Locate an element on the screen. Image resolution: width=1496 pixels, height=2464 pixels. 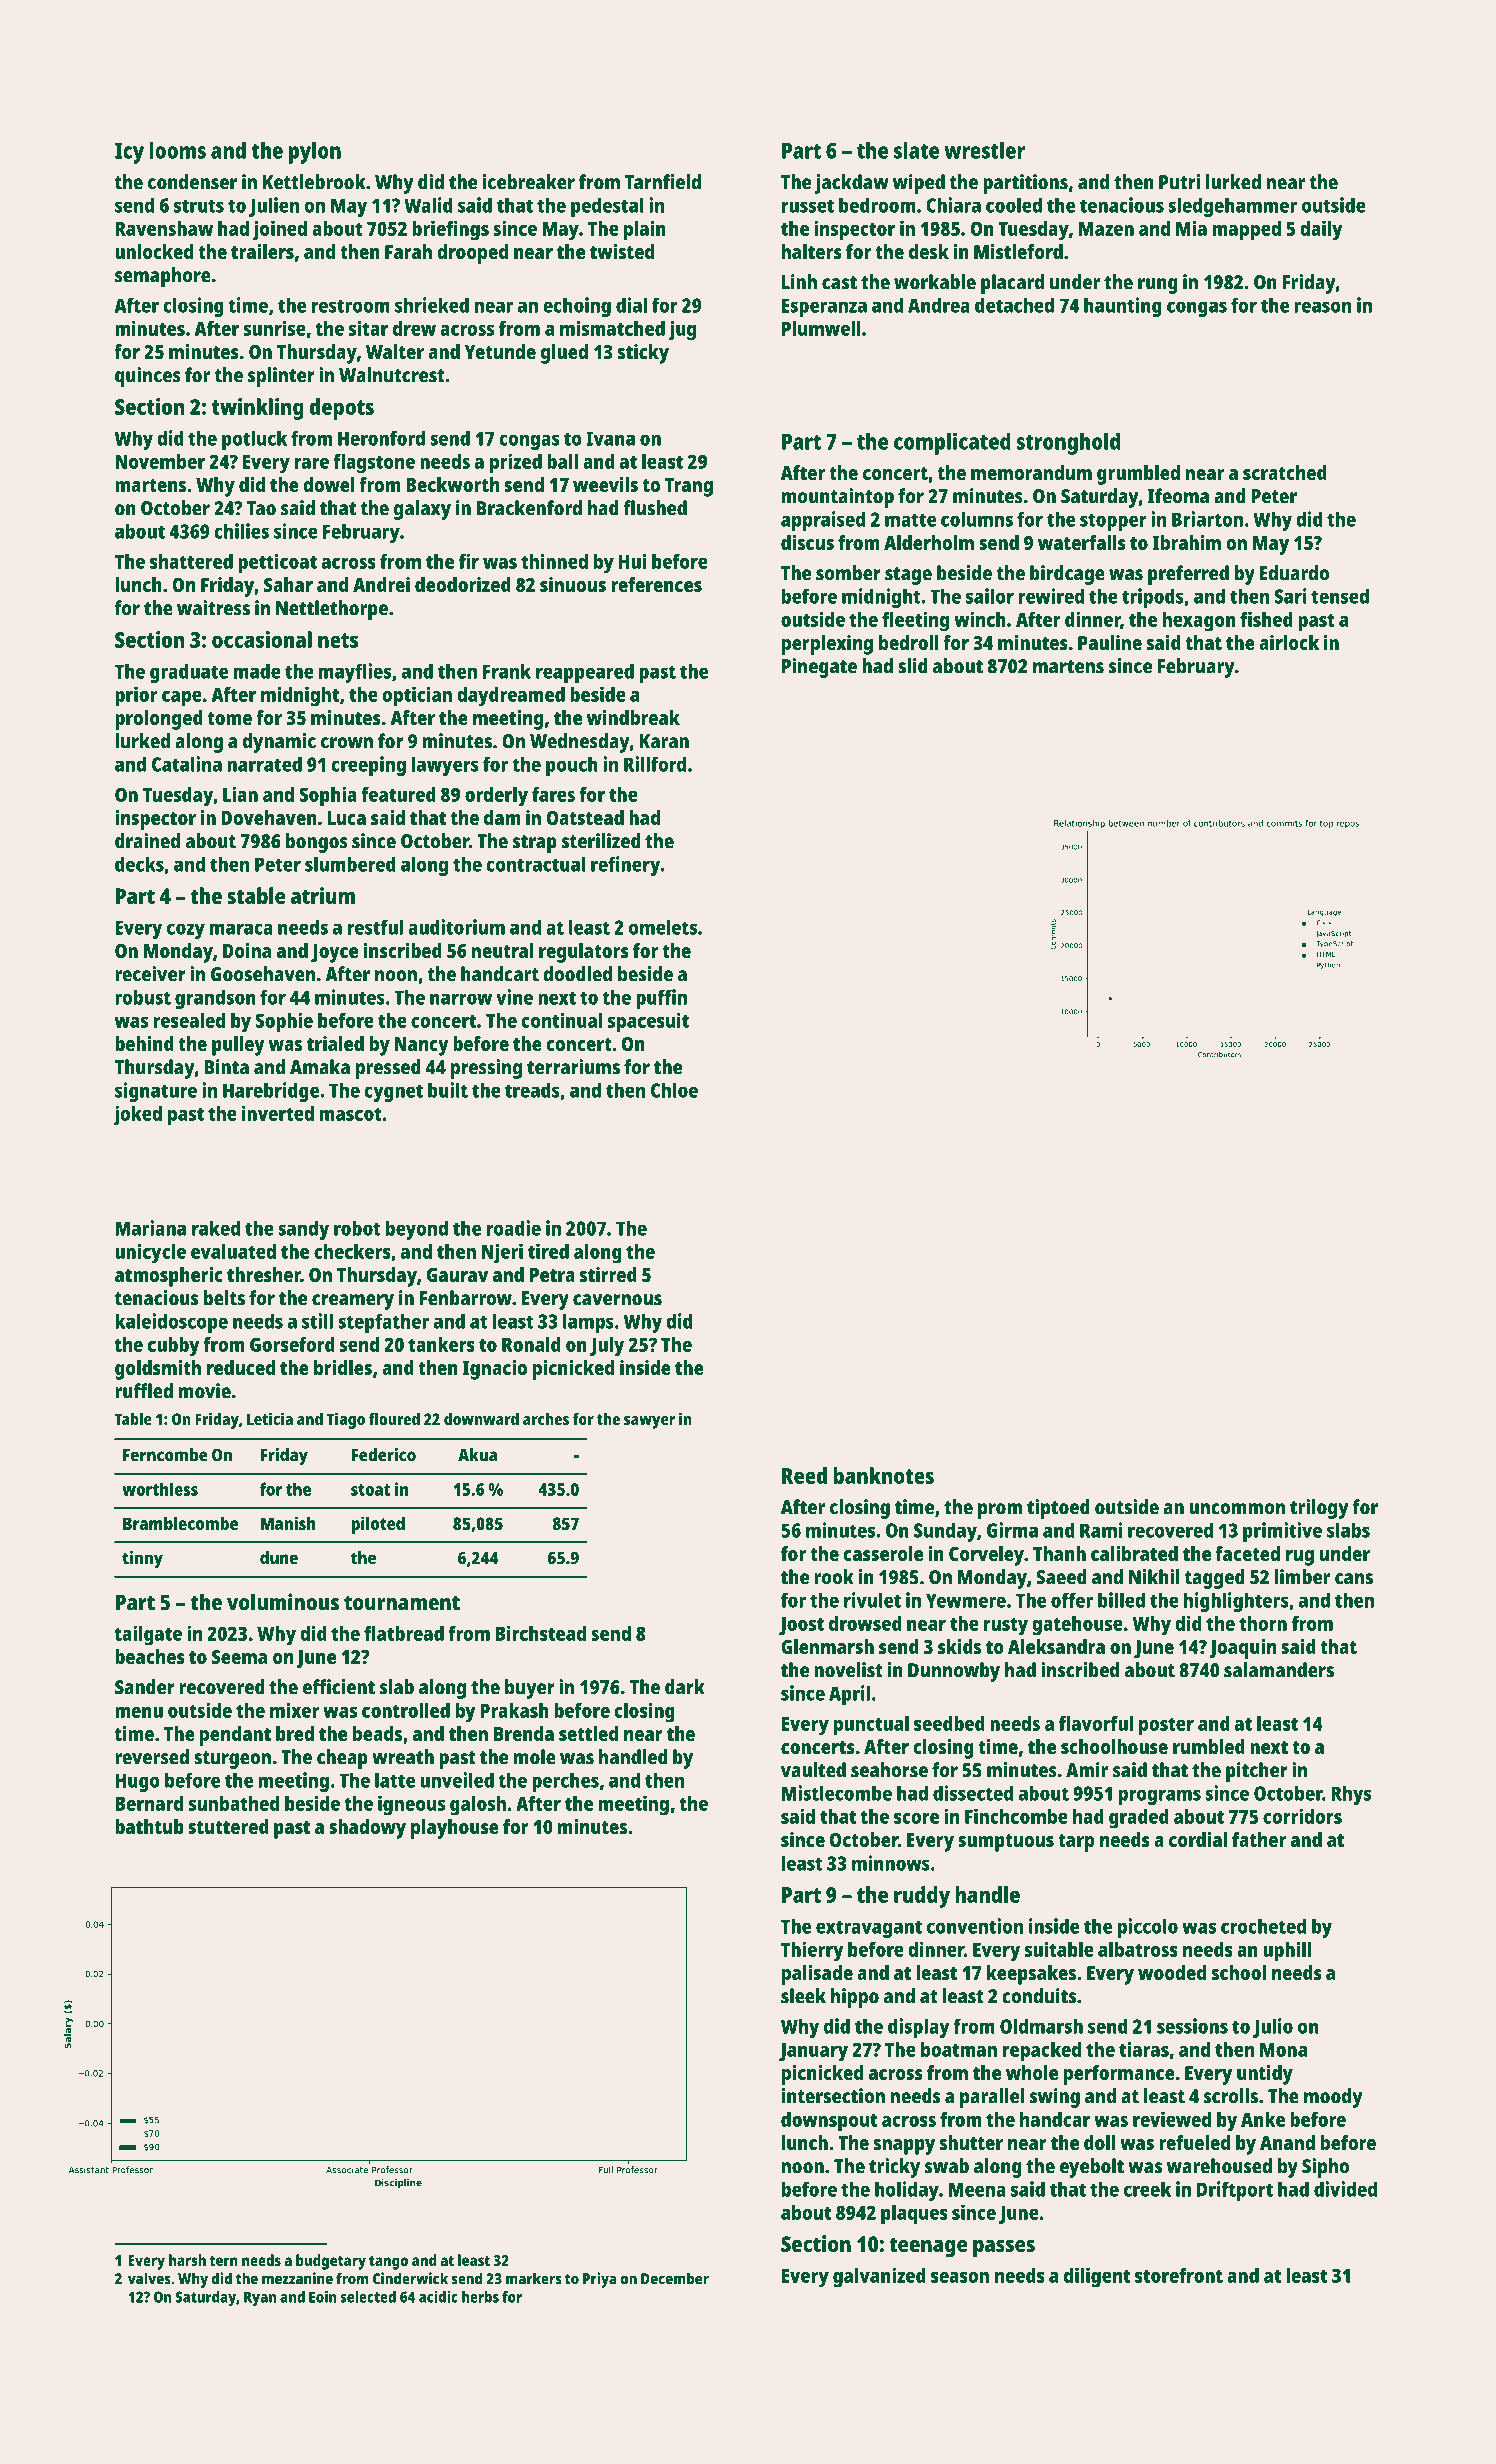
Anand is located at coordinates (1287, 2142).
